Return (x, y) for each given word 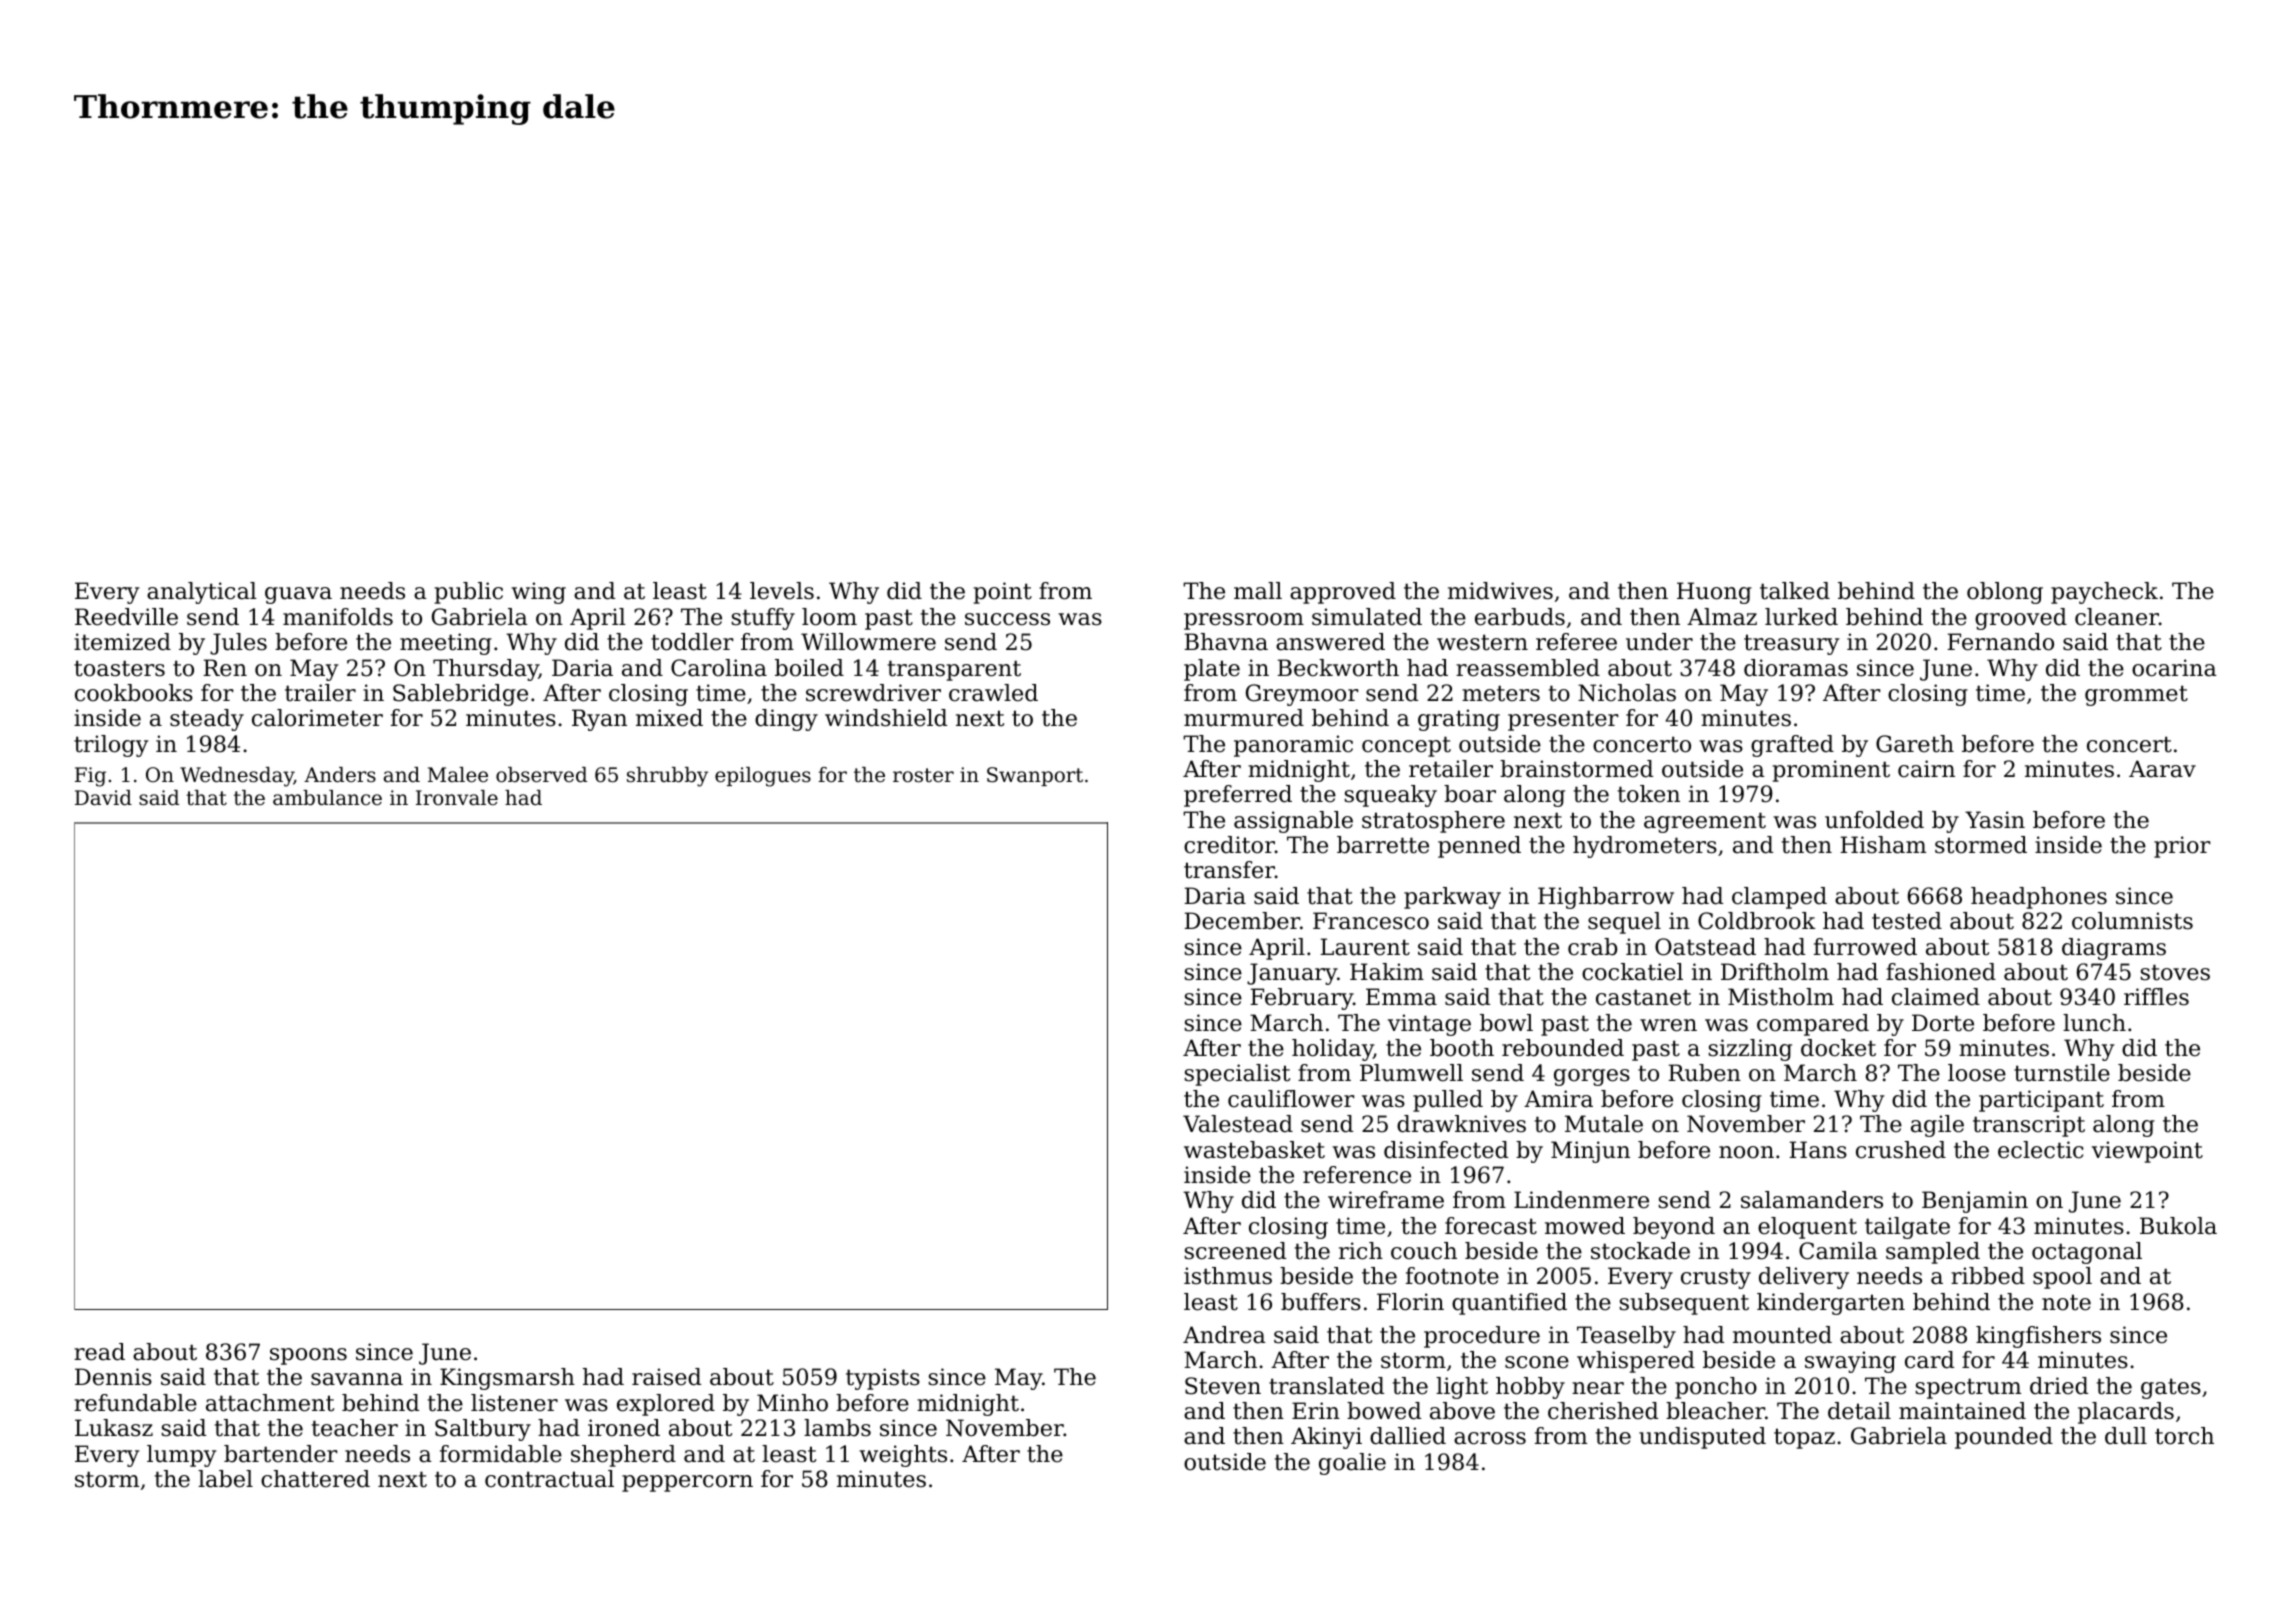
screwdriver (873, 693)
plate (1212, 670)
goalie (1352, 1464)
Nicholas (1627, 693)
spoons (308, 1356)
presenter (1563, 720)
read (99, 1352)
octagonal (2087, 1253)
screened (1235, 1251)
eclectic (2040, 1150)
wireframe (1386, 1200)
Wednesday (237, 777)
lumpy (181, 1456)
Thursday (486, 670)
